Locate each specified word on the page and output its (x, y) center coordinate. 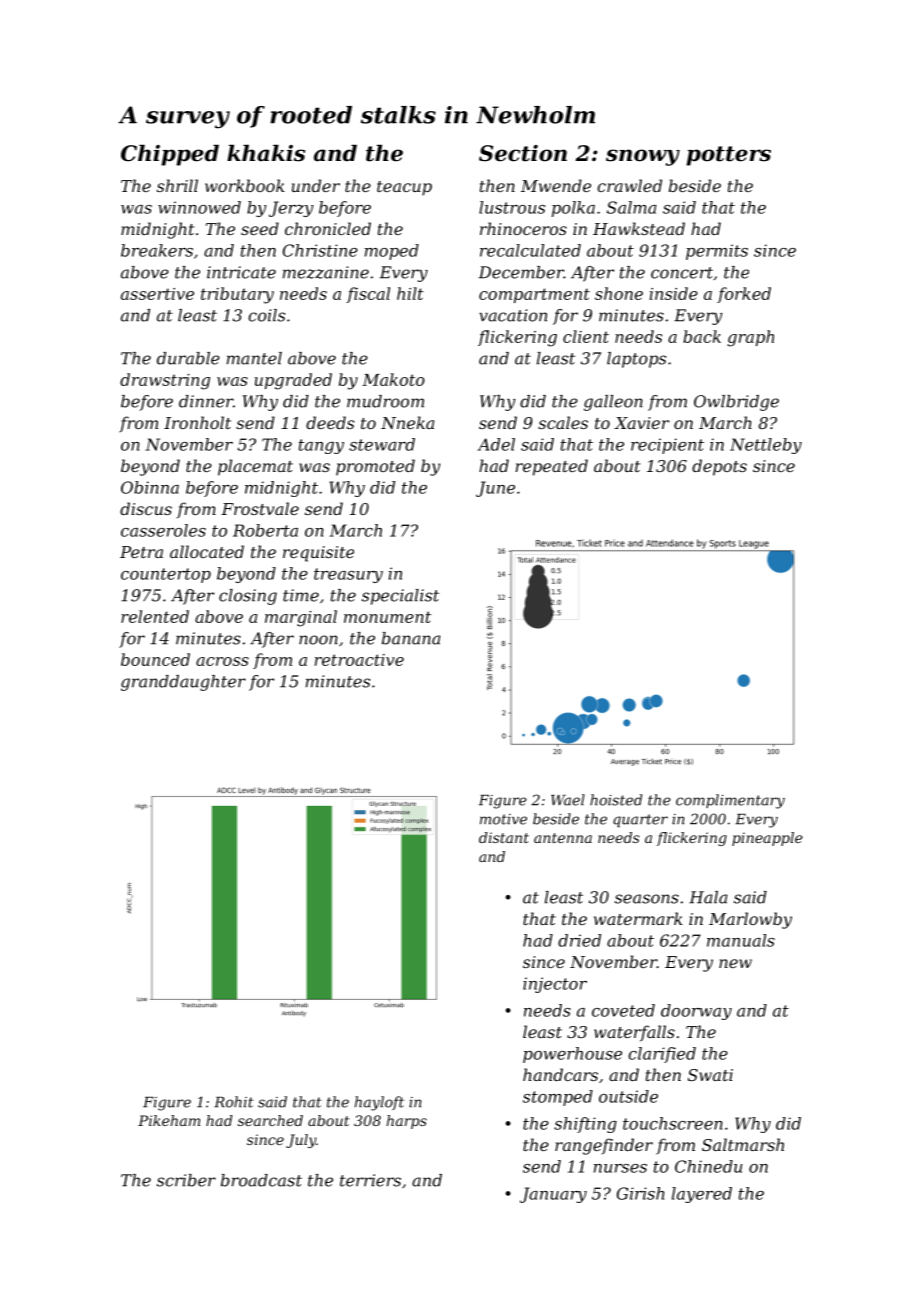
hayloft (379, 1103)
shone (619, 293)
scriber (186, 1180)
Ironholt (197, 422)
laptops (636, 360)
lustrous (512, 207)
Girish (640, 1193)
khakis (266, 153)
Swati (710, 1075)
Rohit (233, 1102)
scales (563, 422)
